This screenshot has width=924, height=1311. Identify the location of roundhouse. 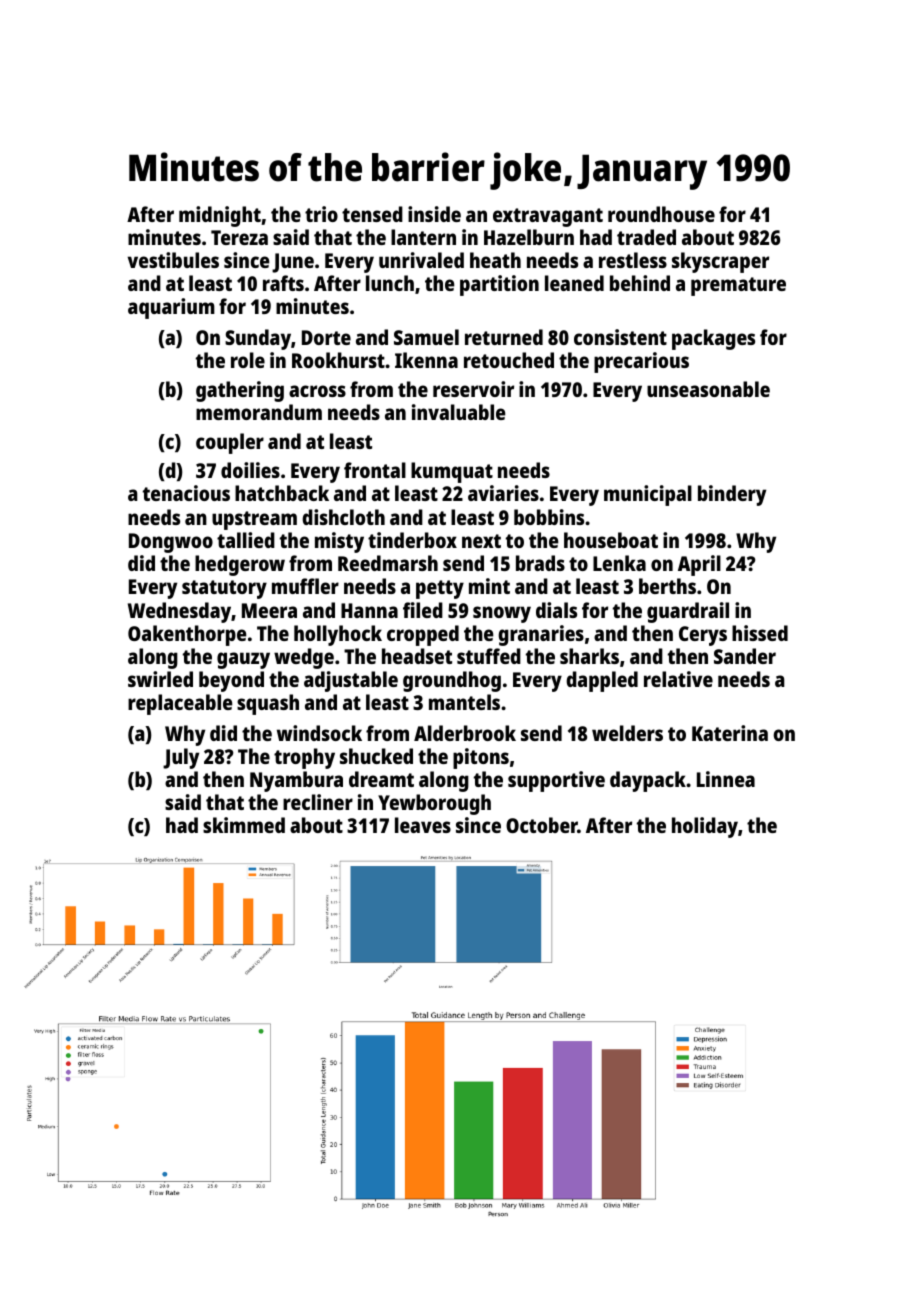
(661, 214).
